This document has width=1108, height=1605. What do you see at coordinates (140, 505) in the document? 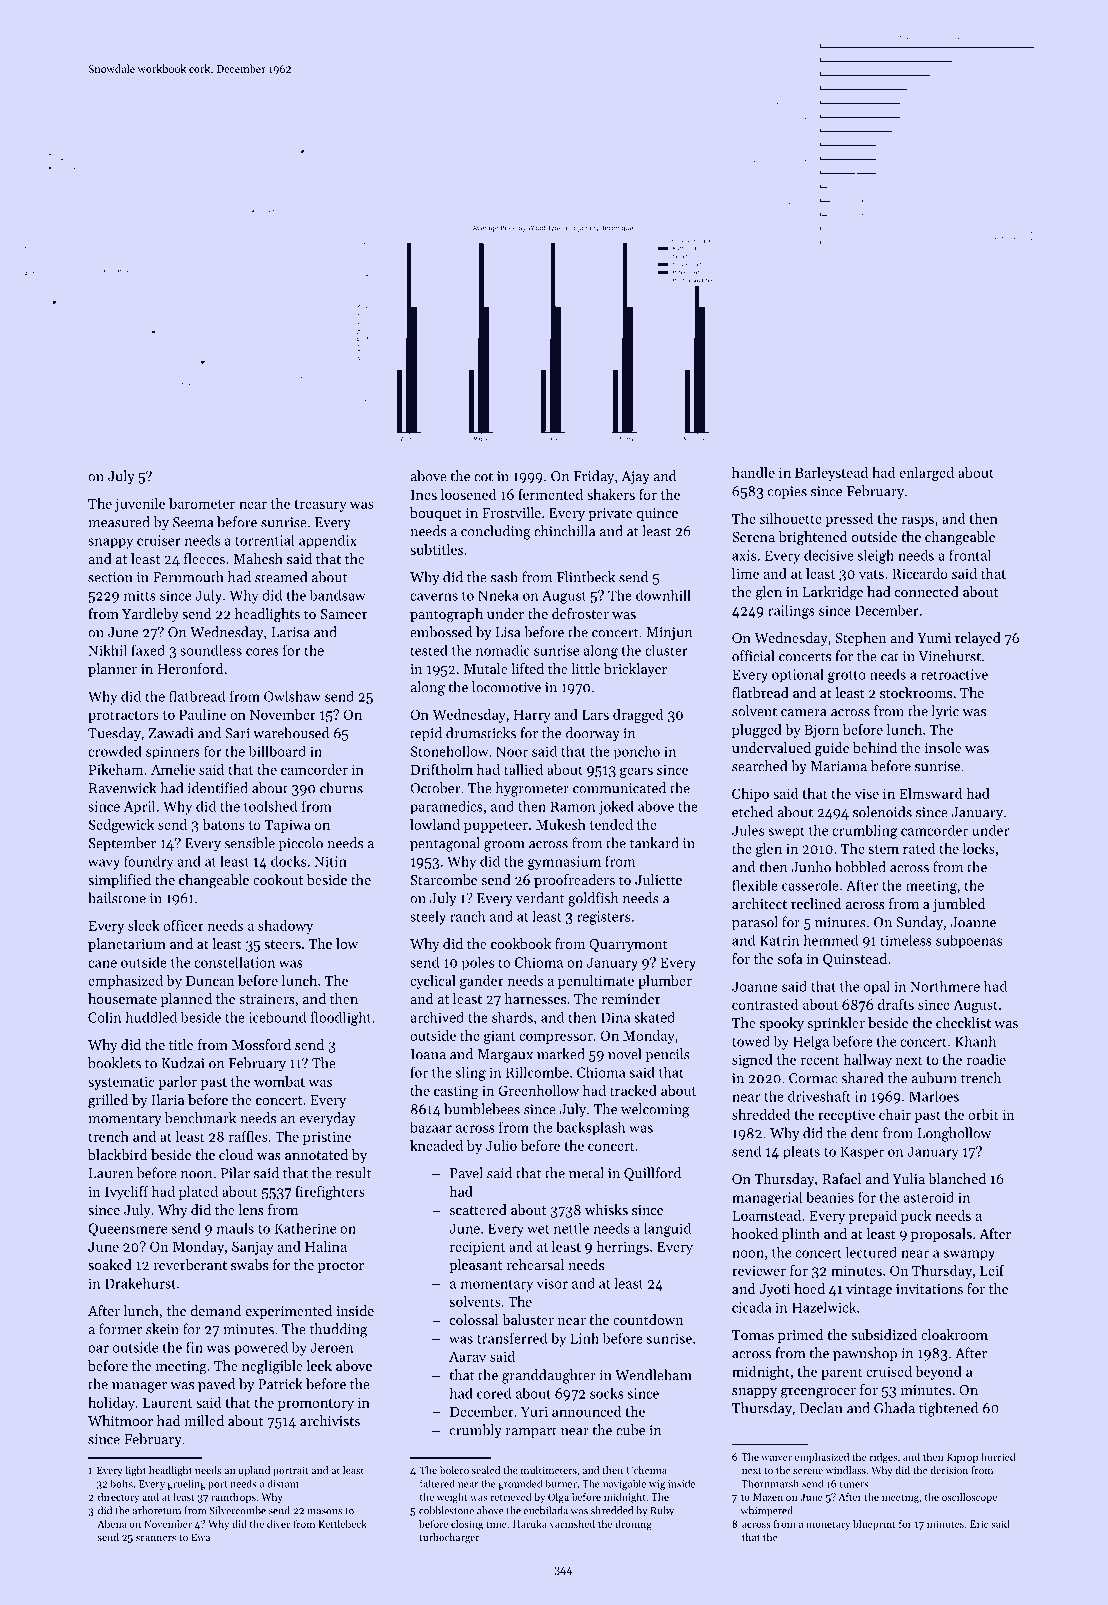
I see `juvenile` at bounding box center [140, 505].
